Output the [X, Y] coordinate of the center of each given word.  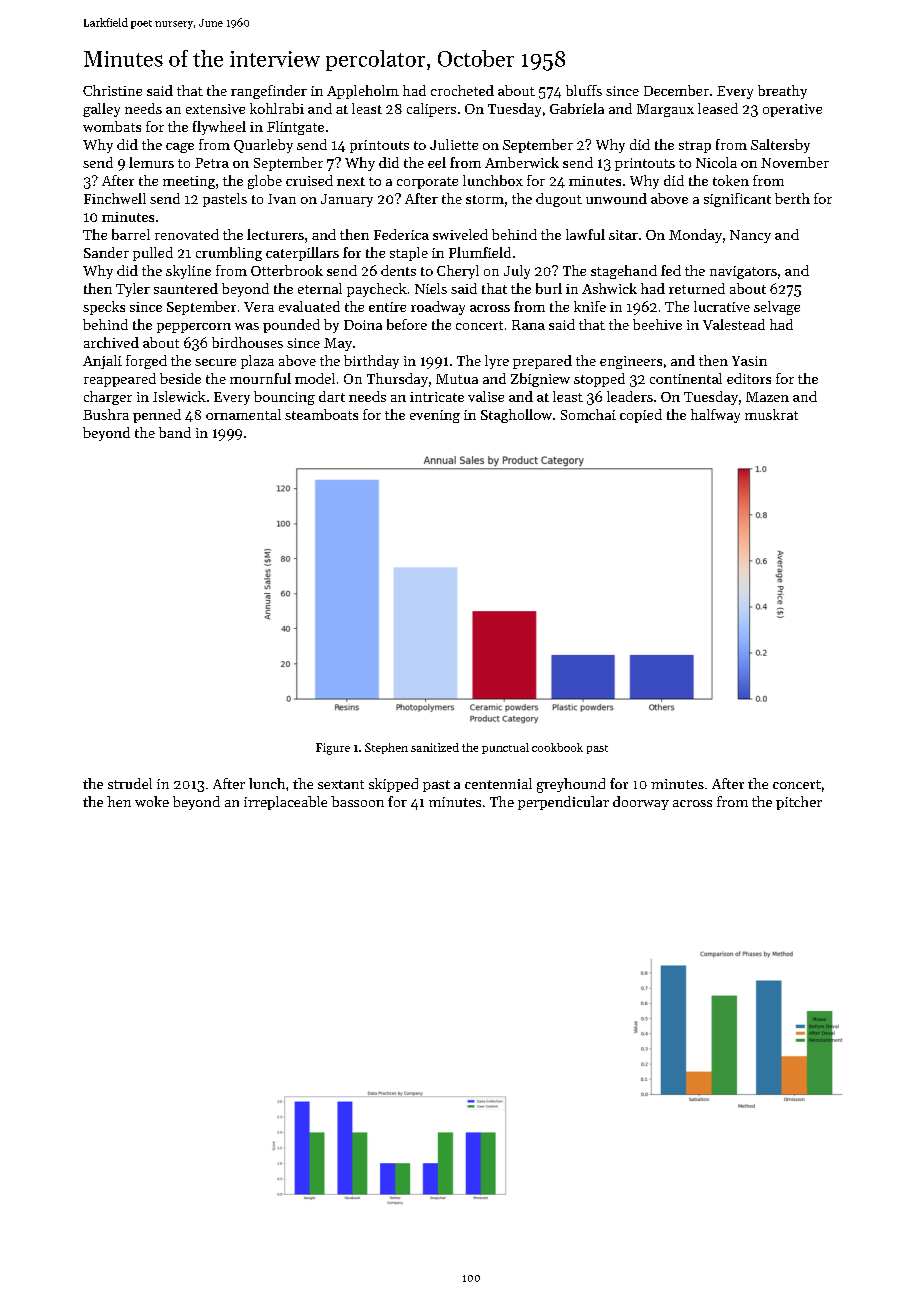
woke [152, 801]
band [175, 432]
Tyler [133, 290]
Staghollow [516, 416]
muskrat [771, 414]
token [731, 180]
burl [549, 288]
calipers [431, 110]
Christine [112, 90]
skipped [393, 785]
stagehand [624, 272]
